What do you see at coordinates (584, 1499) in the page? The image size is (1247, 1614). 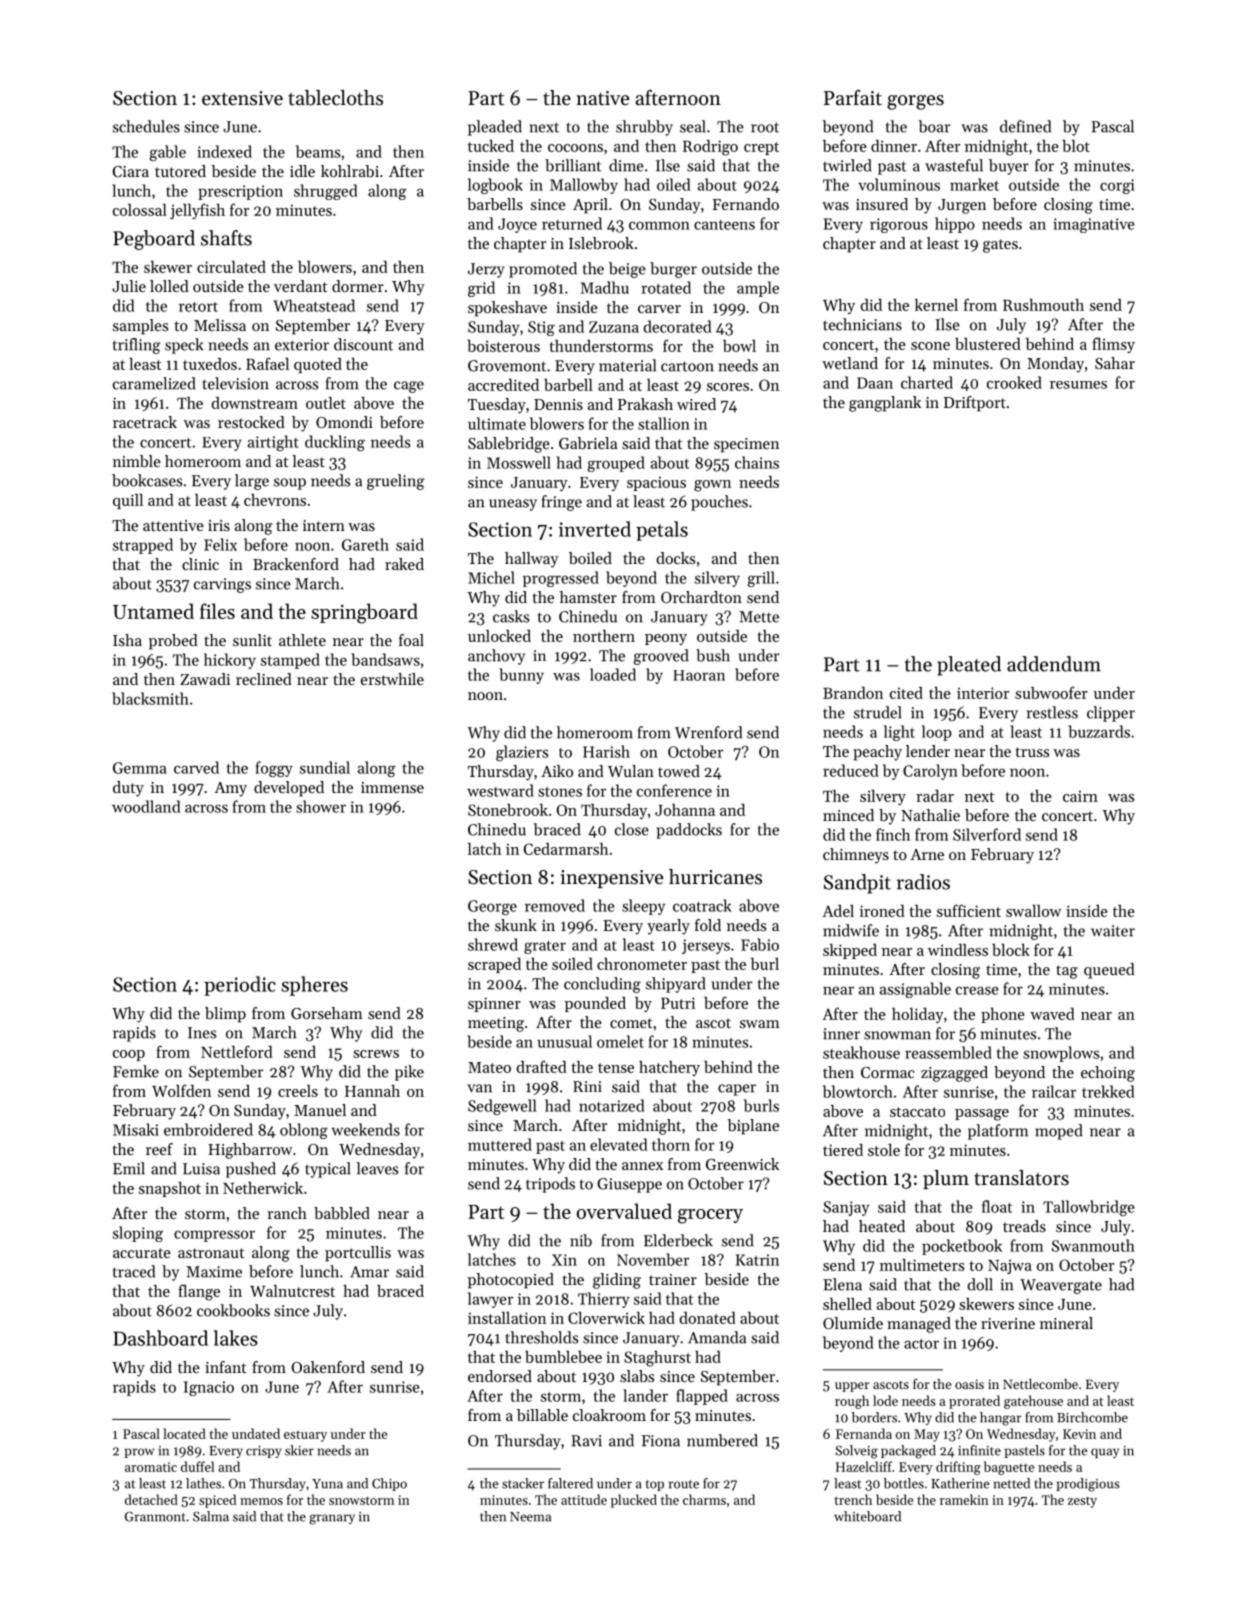 I see `attitude` at bounding box center [584, 1499].
